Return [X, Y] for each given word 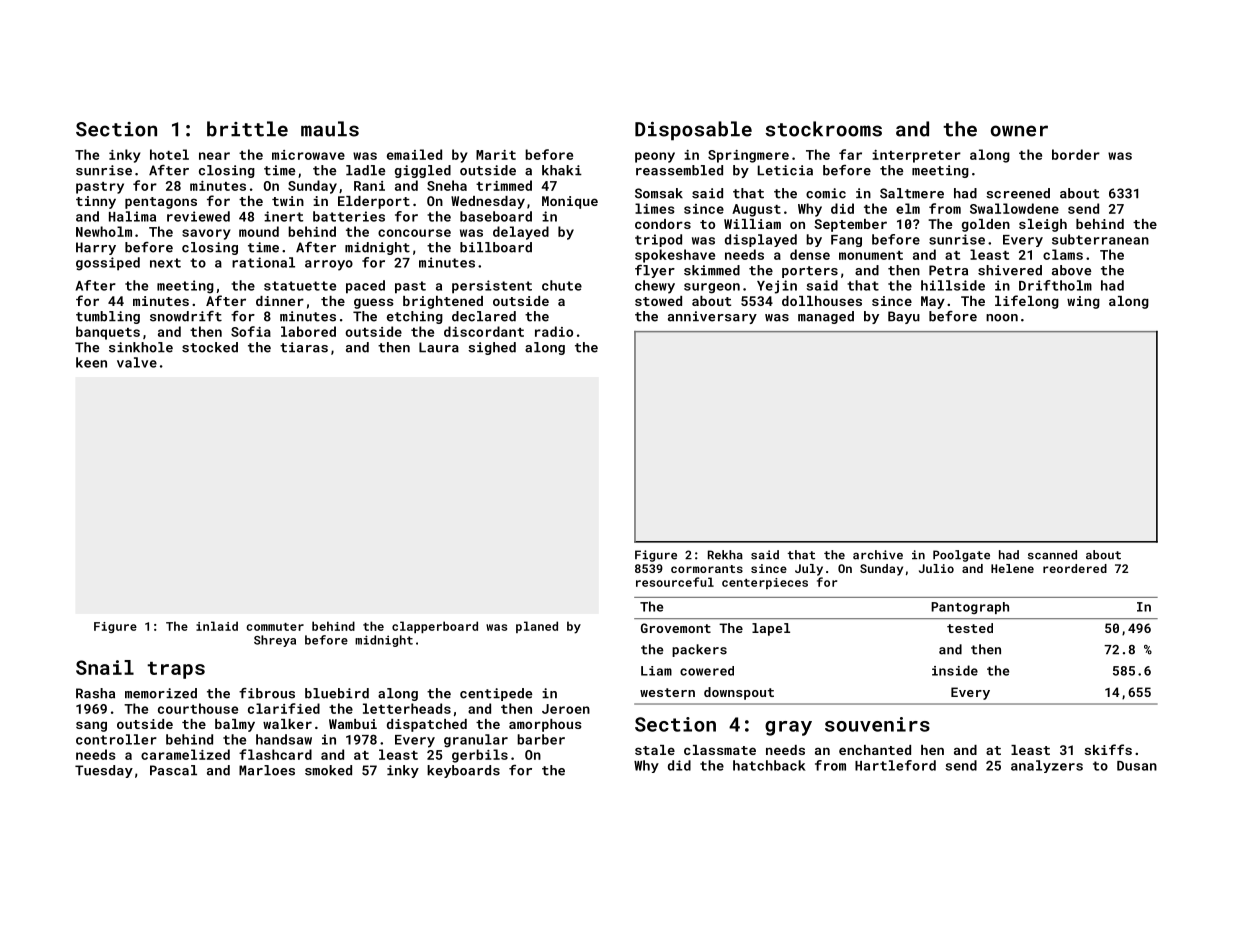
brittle [247, 129]
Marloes [267, 770]
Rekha [725, 555]
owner [1019, 131]
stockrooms [824, 129]
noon [1002, 318]
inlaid [217, 626]
